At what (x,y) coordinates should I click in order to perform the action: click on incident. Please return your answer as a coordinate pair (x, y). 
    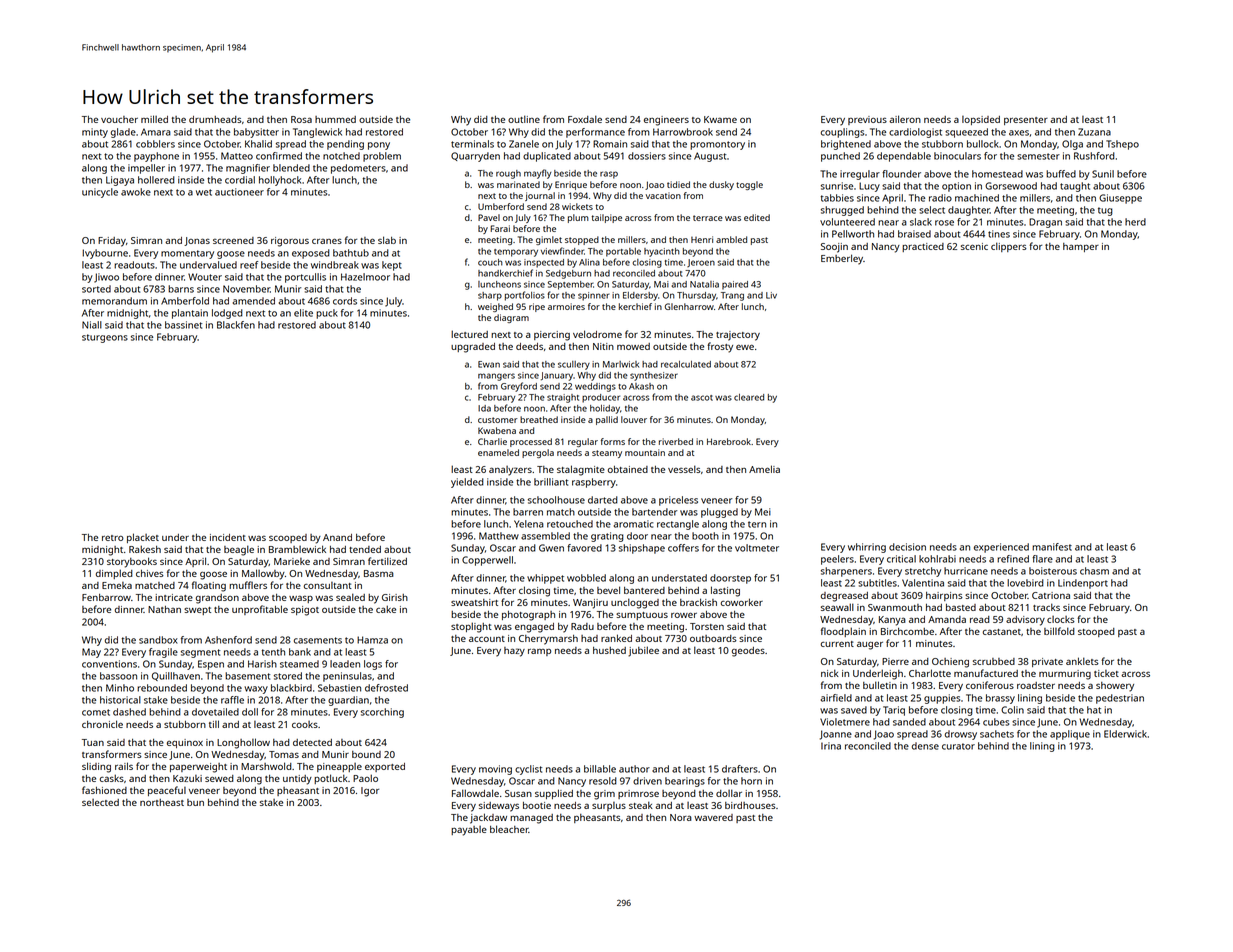
    Looking at the image, I should click on (228, 537).
